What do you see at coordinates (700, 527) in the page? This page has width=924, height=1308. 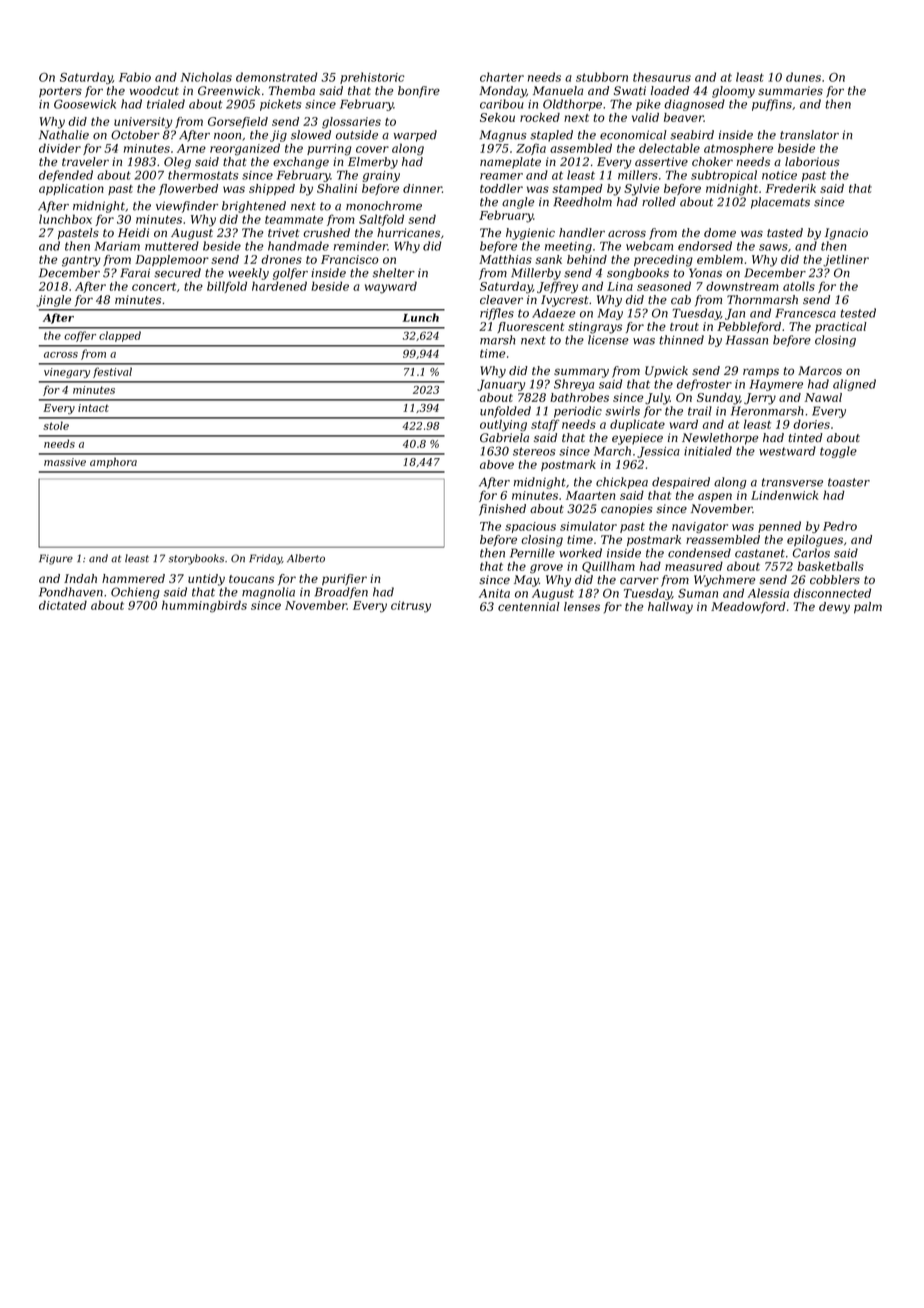 I see `navigator` at bounding box center [700, 527].
